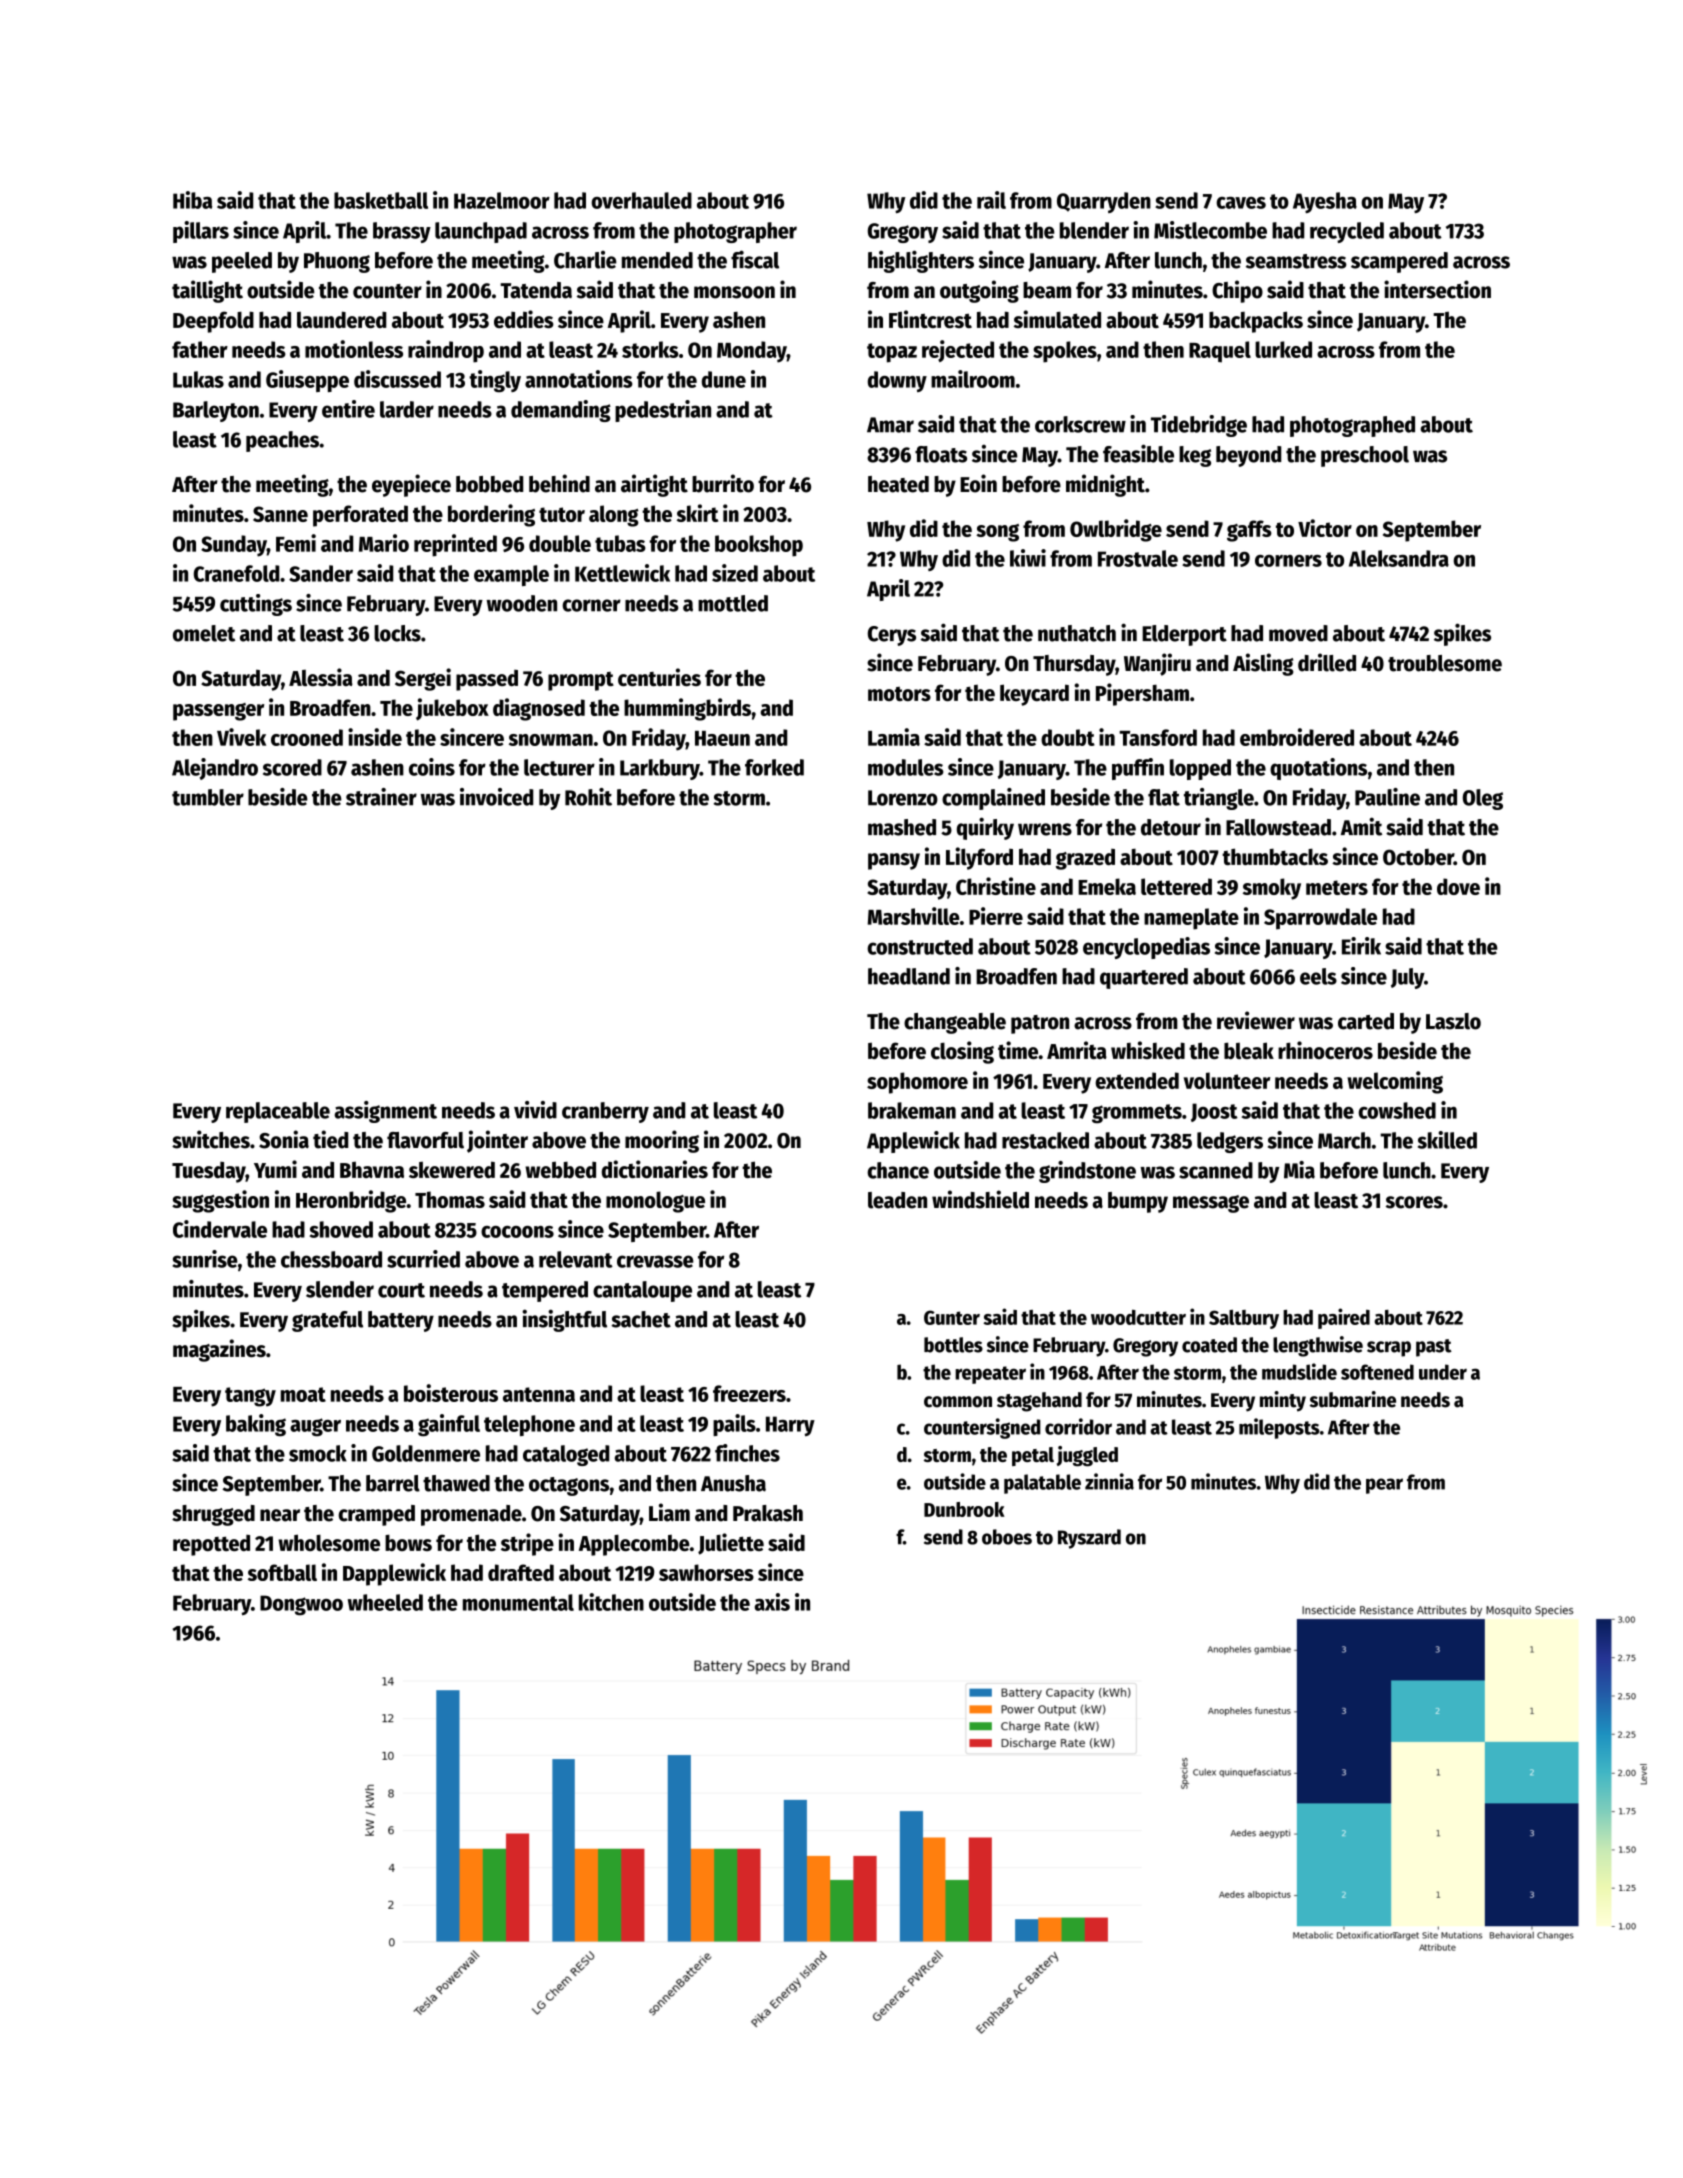 The image size is (1683, 2178). Describe the element at coordinates (991, 200) in the screenshot. I see `rail` at that location.
